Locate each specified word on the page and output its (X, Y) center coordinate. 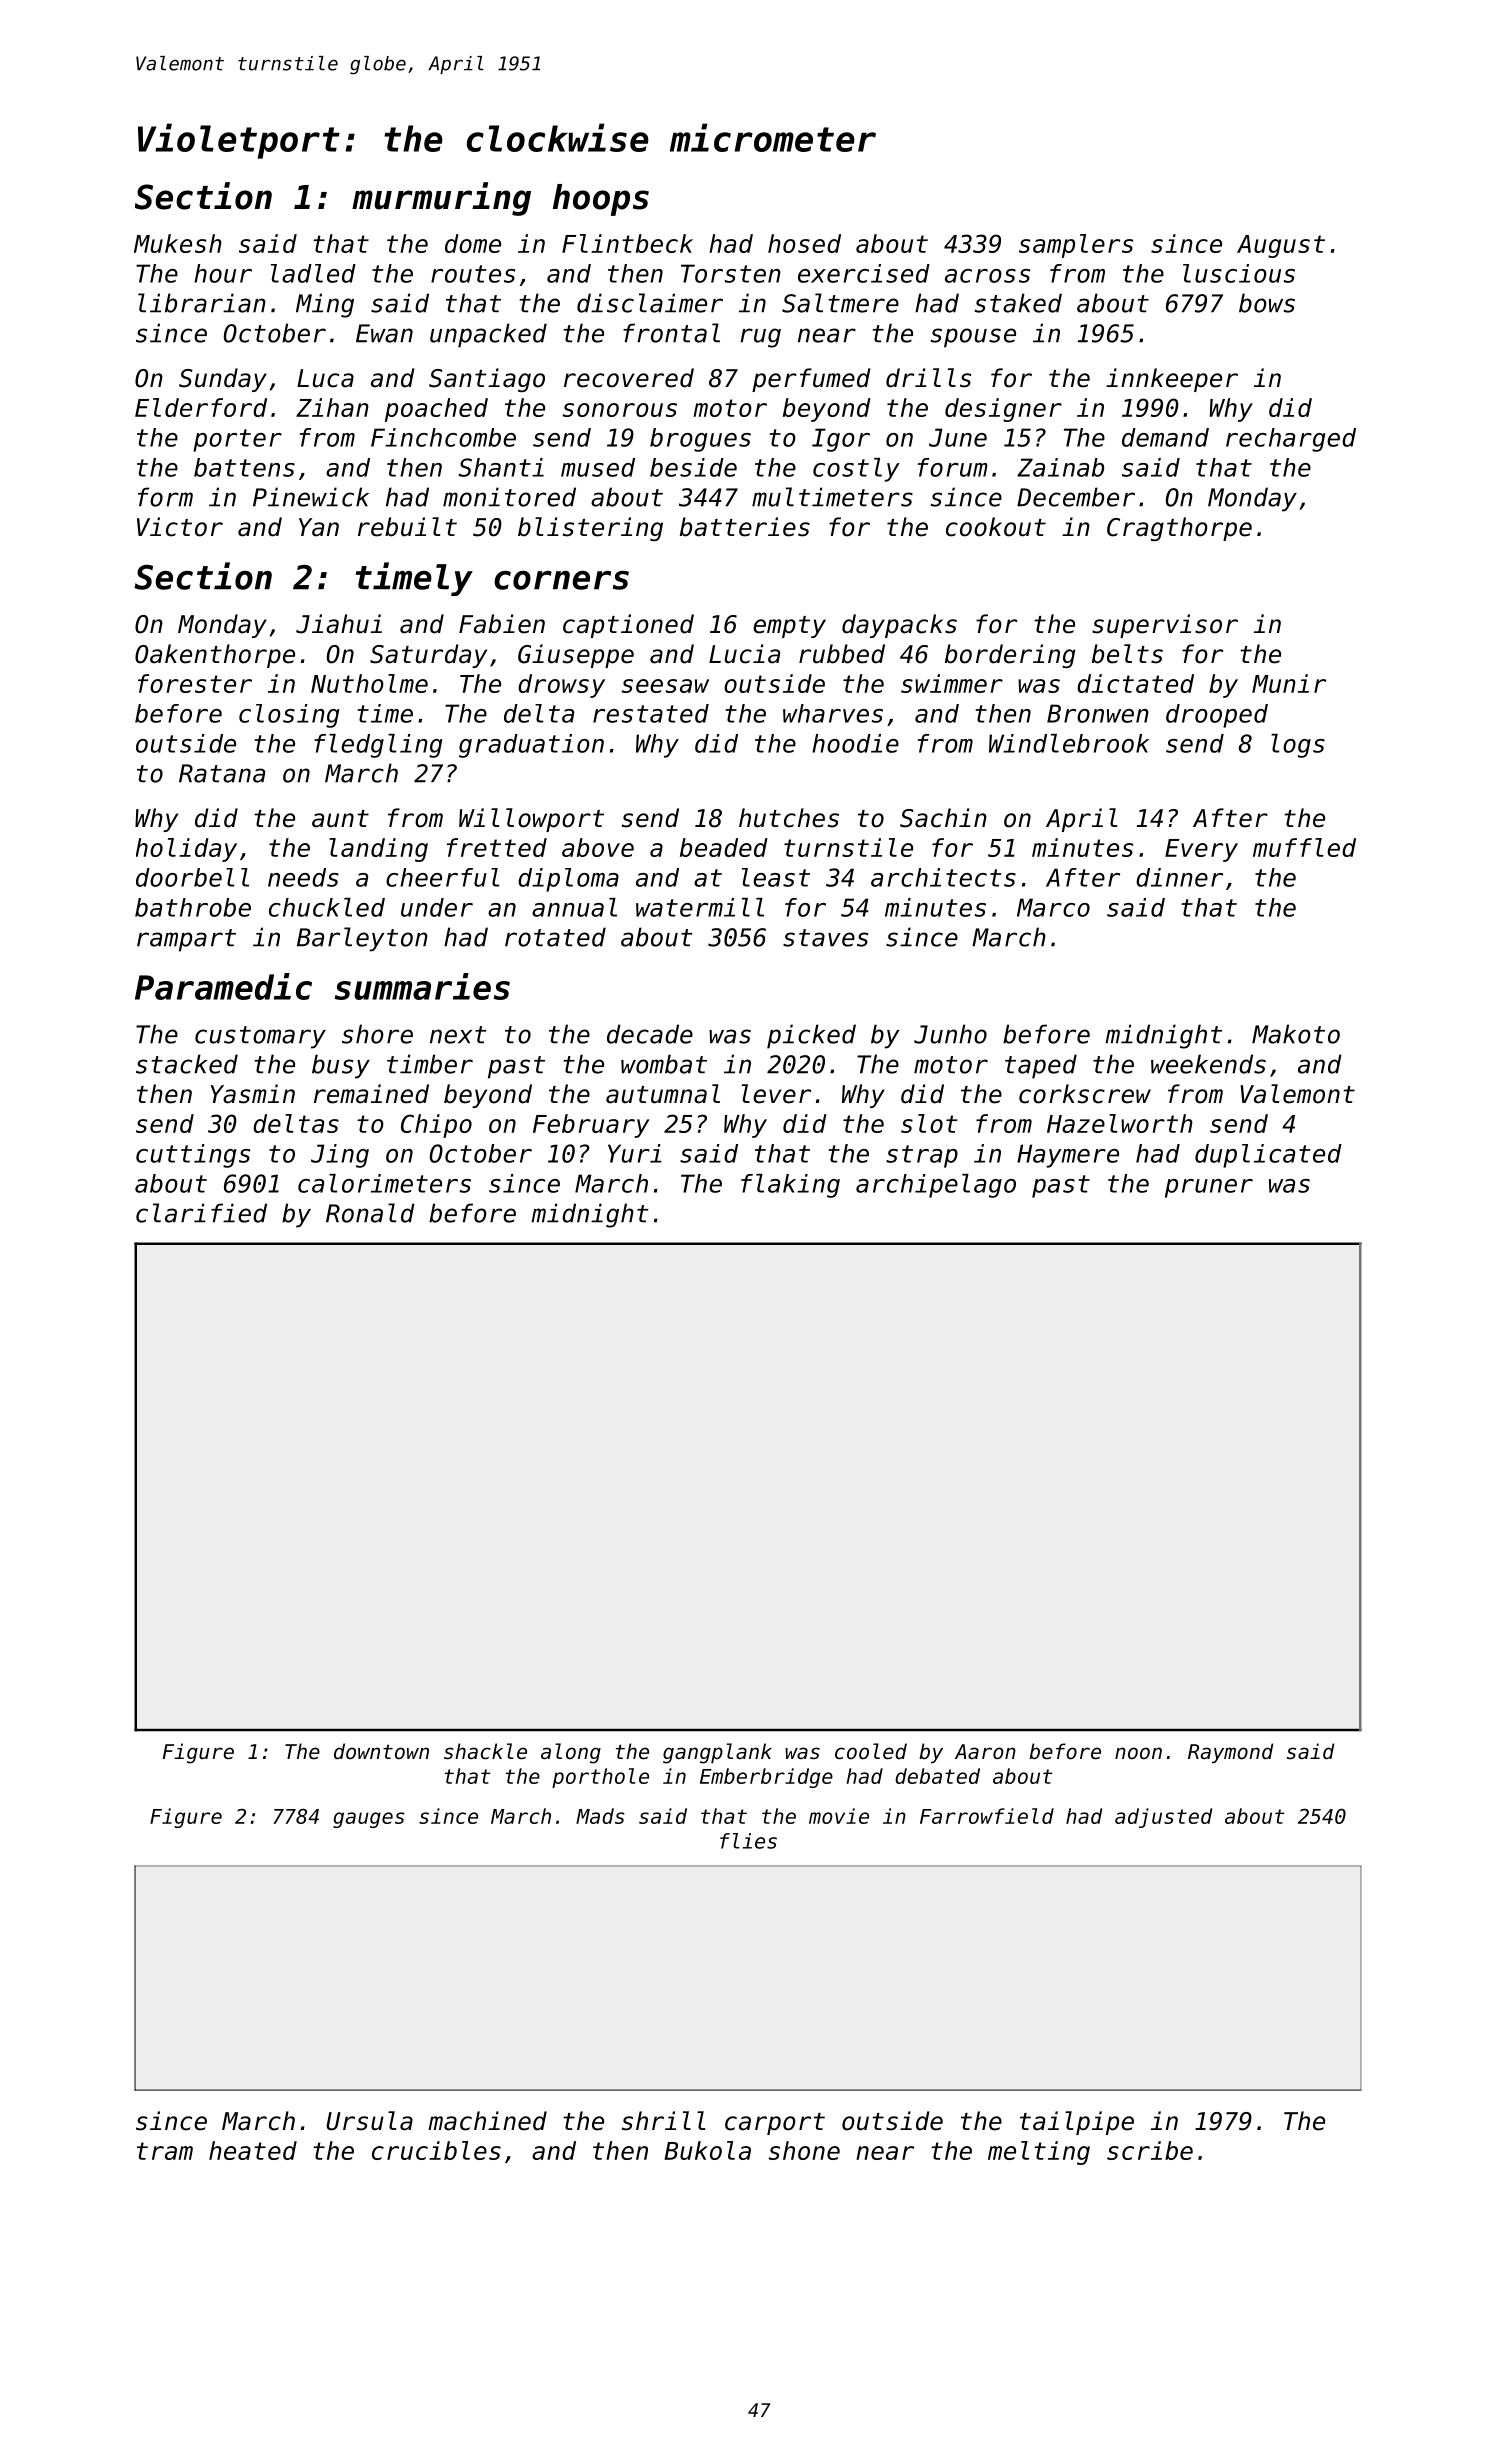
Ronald (370, 1213)
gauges (369, 1820)
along (571, 1753)
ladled (313, 273)
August (1281, 246)
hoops (601, 200)
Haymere (1068, 1156)
